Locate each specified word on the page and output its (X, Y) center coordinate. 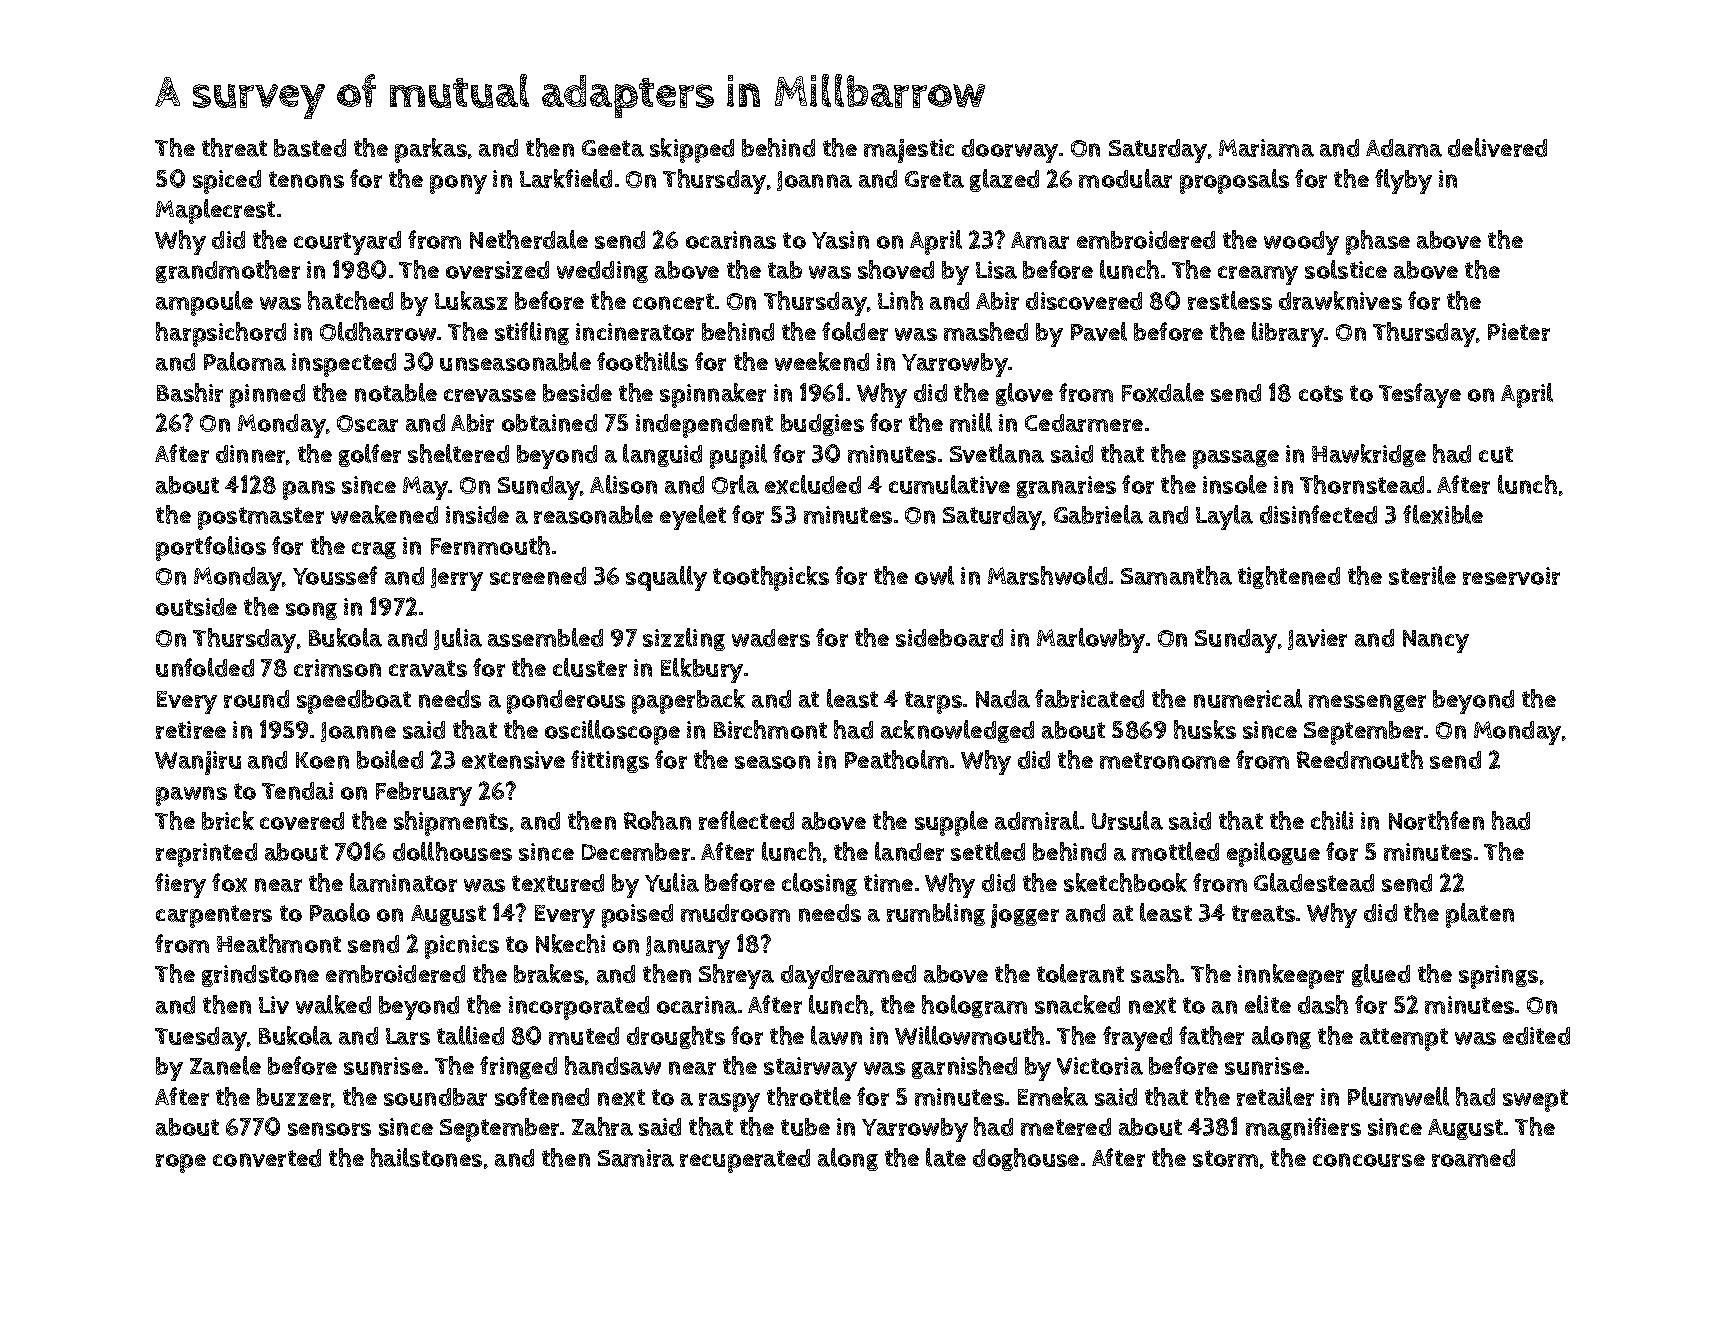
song (311, 611)
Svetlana (997, 453)
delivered (1497, 147)
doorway (1010, 151)
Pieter (1519, 332)
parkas (431, 150)
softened (542, 1096)
